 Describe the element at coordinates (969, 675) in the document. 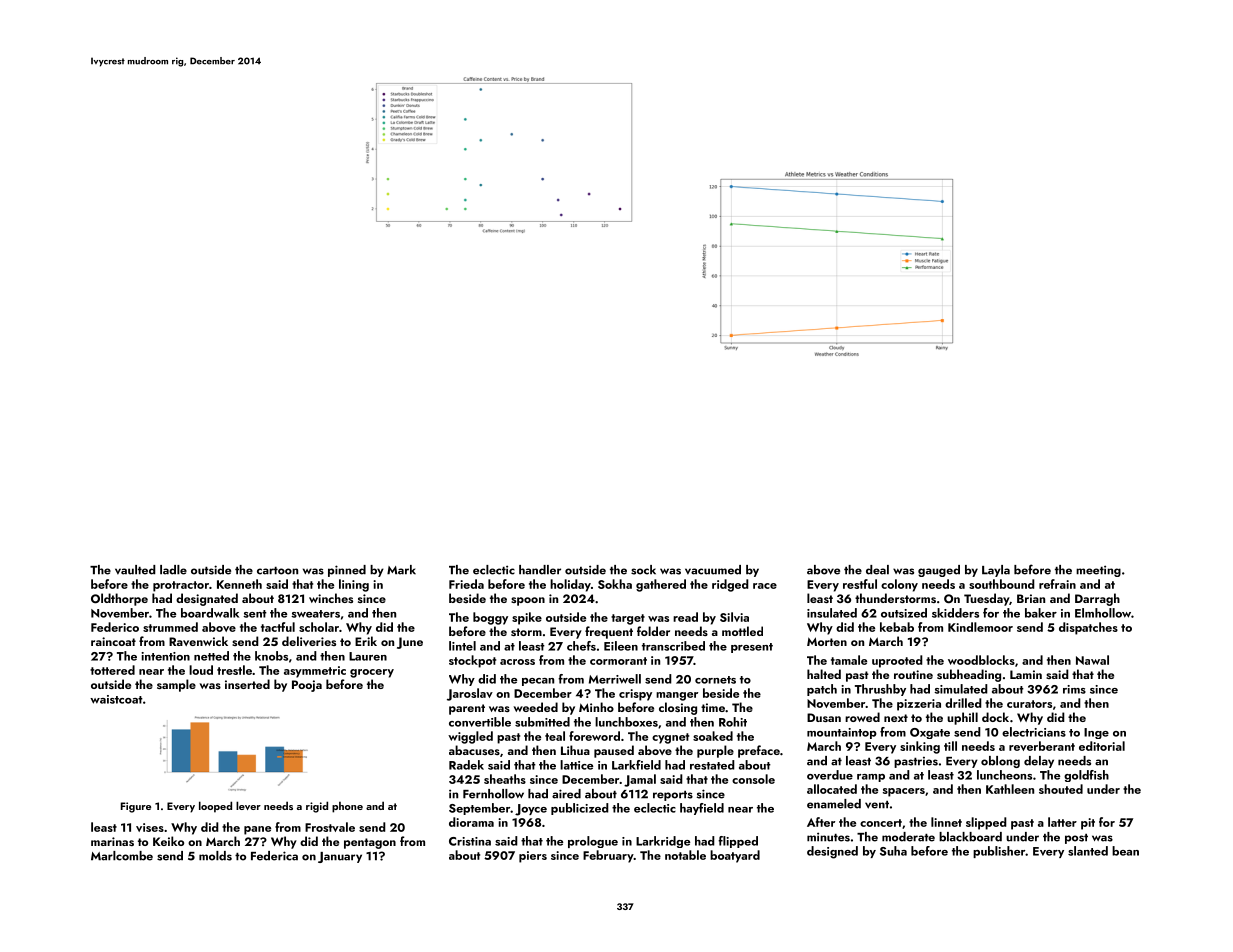

I see `subheading` at that location.
